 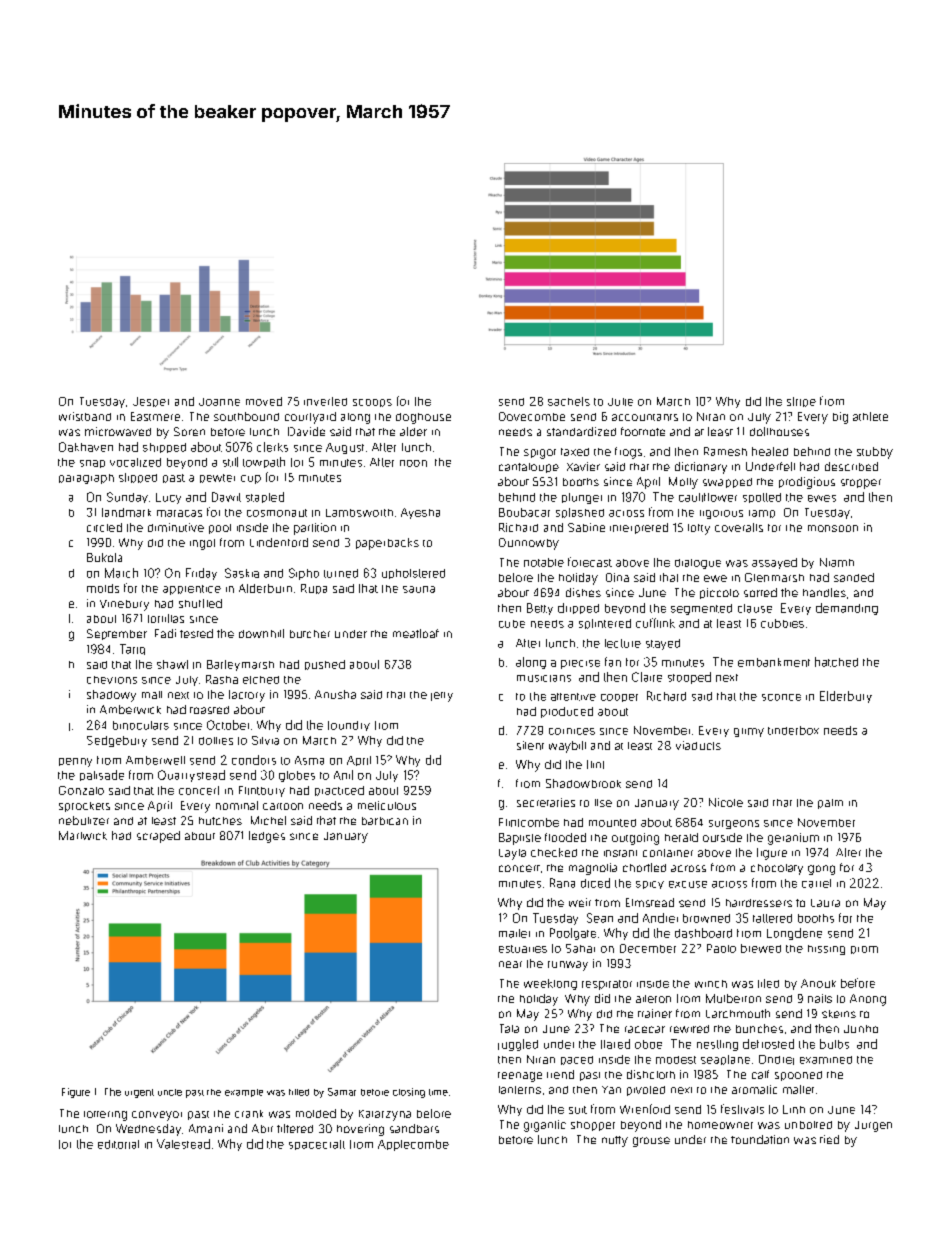 I want to click on ramp, so click(x=762, y=514).
